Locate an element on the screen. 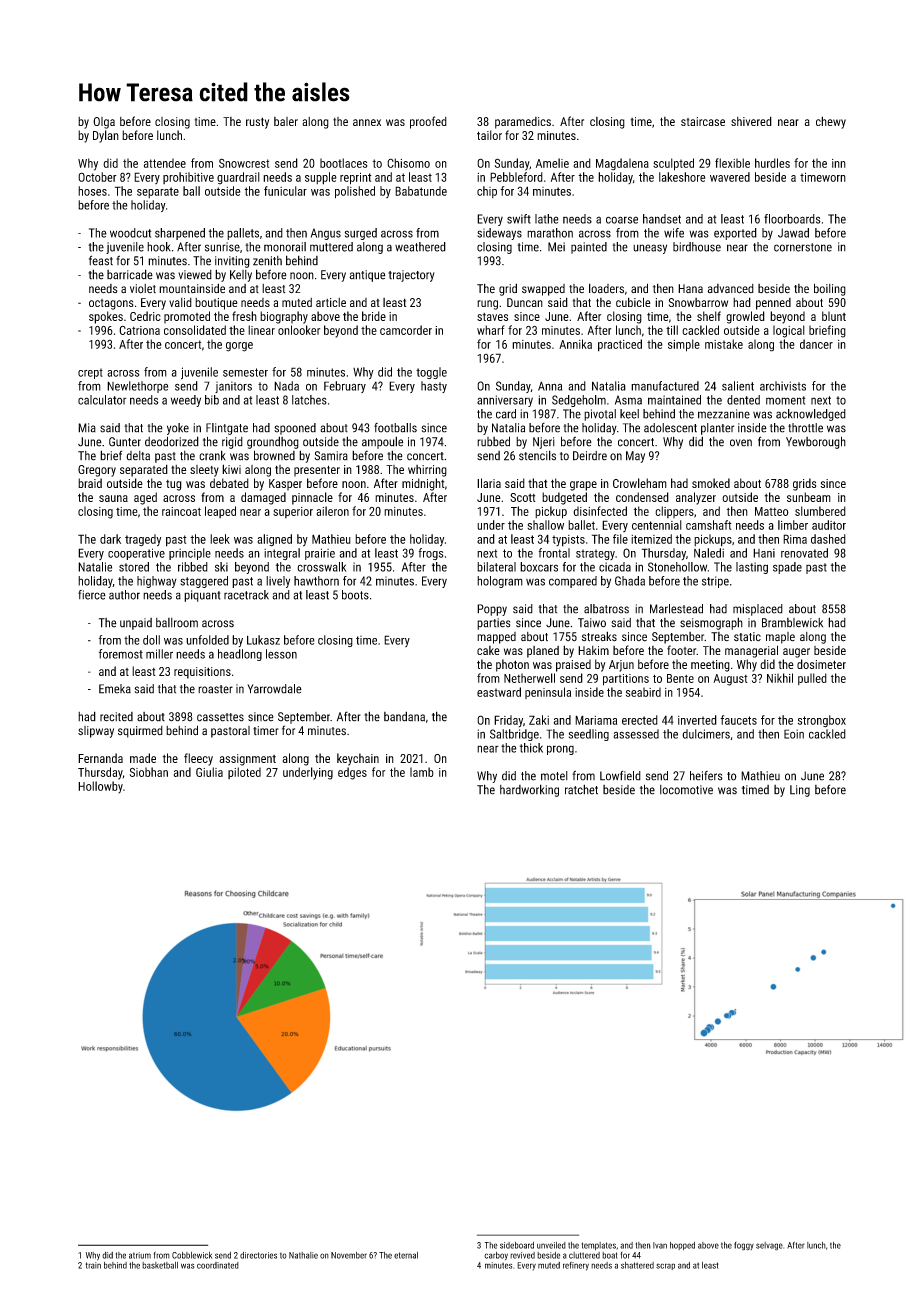 Image resolution: width=924 pixels, height=1308 pixels. scrap is located at coordinates (665, 1266).
